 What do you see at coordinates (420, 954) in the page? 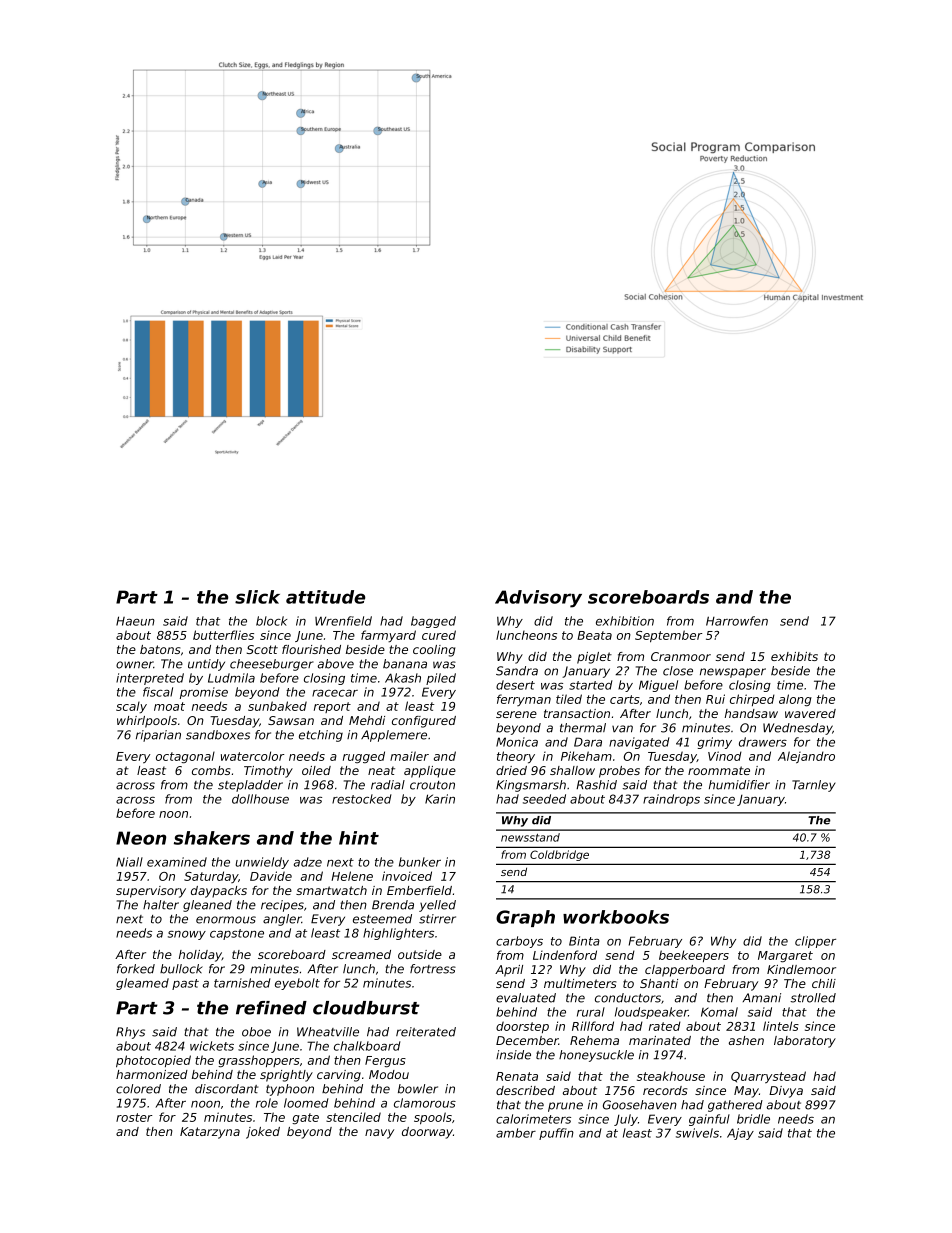
I see `outside` at bounding box center [420, 954].
